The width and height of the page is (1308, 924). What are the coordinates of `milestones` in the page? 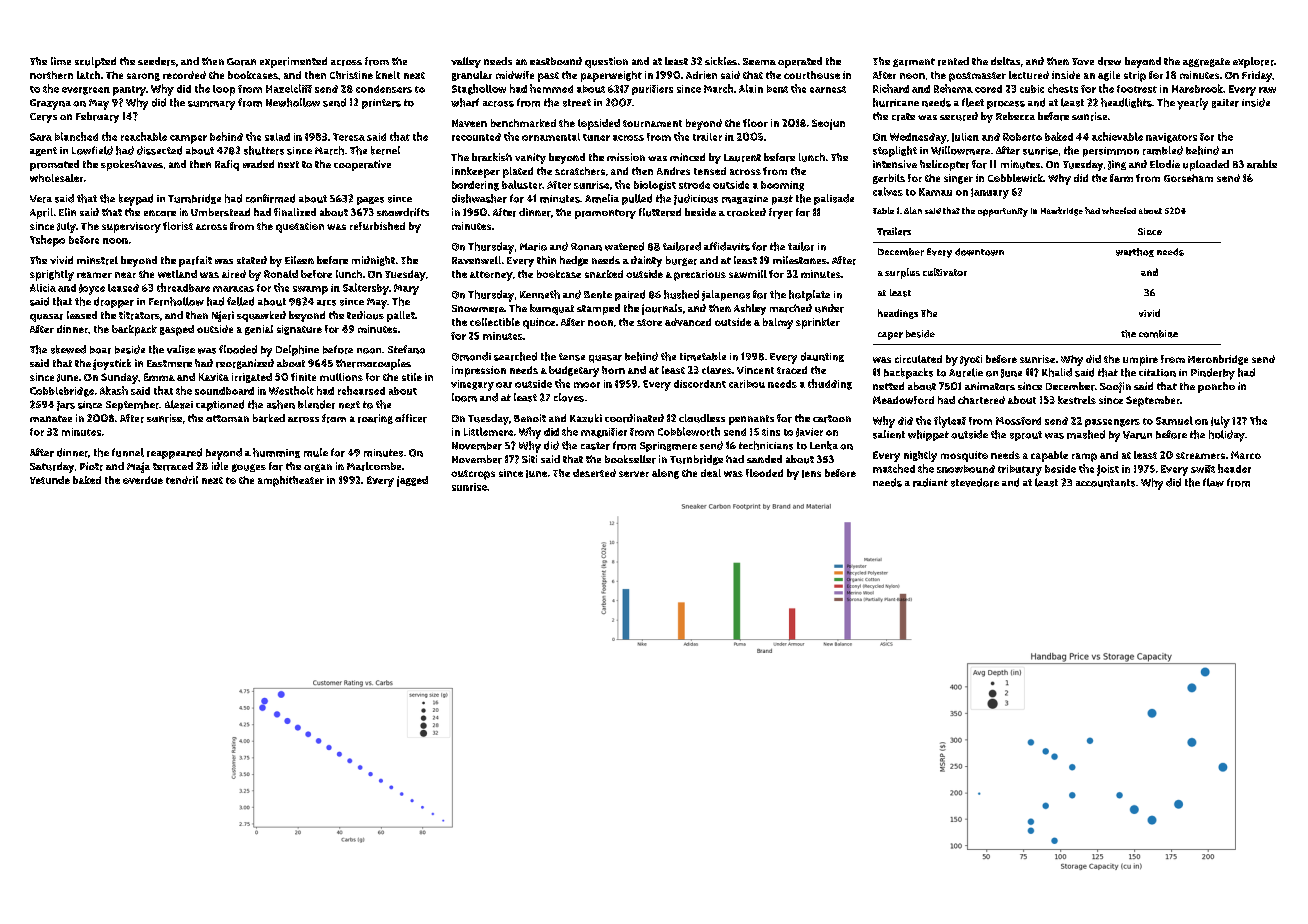 It's located at (800, 260).
